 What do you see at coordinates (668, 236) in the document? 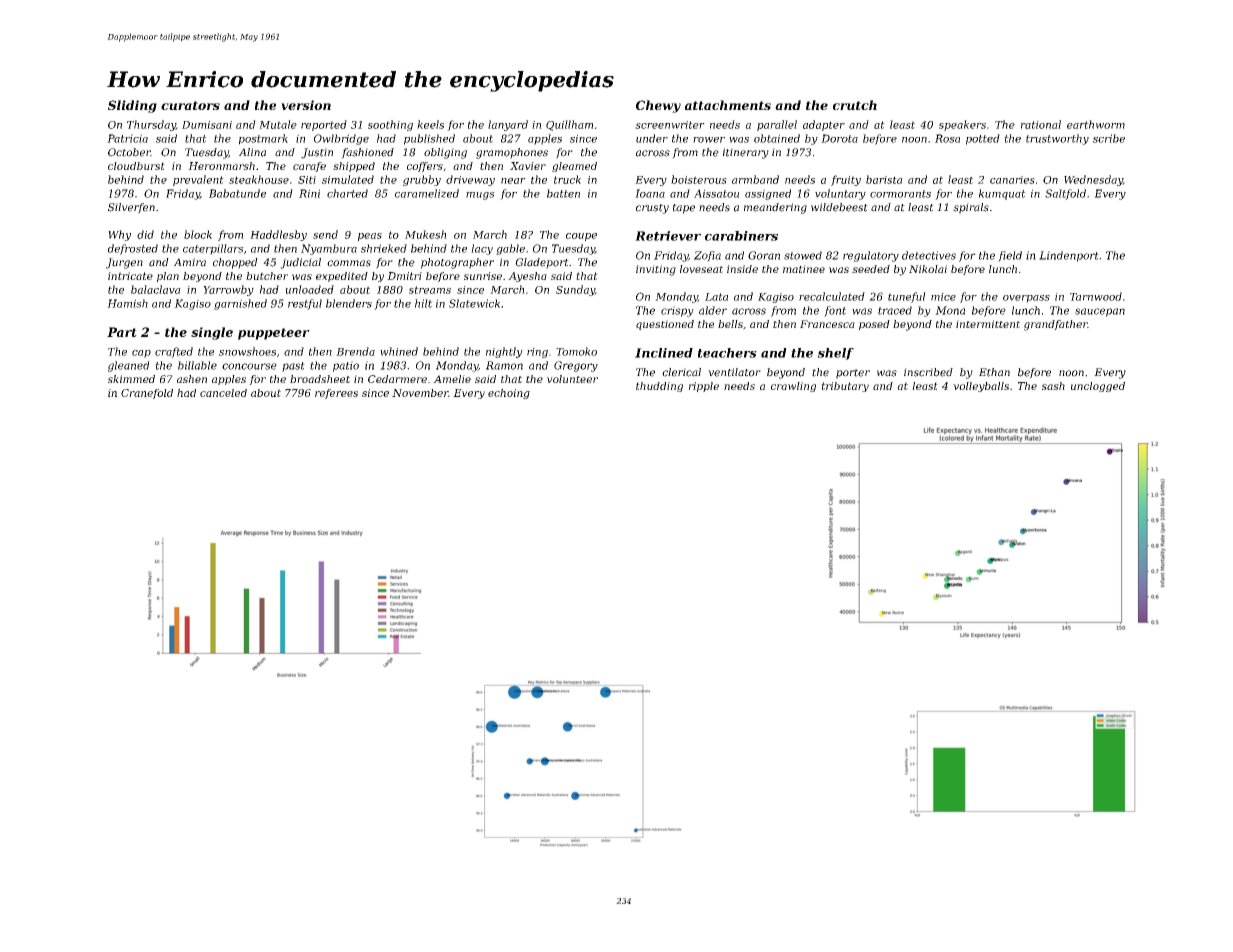
I see `Retriever` at bounding box center [668, 236].
